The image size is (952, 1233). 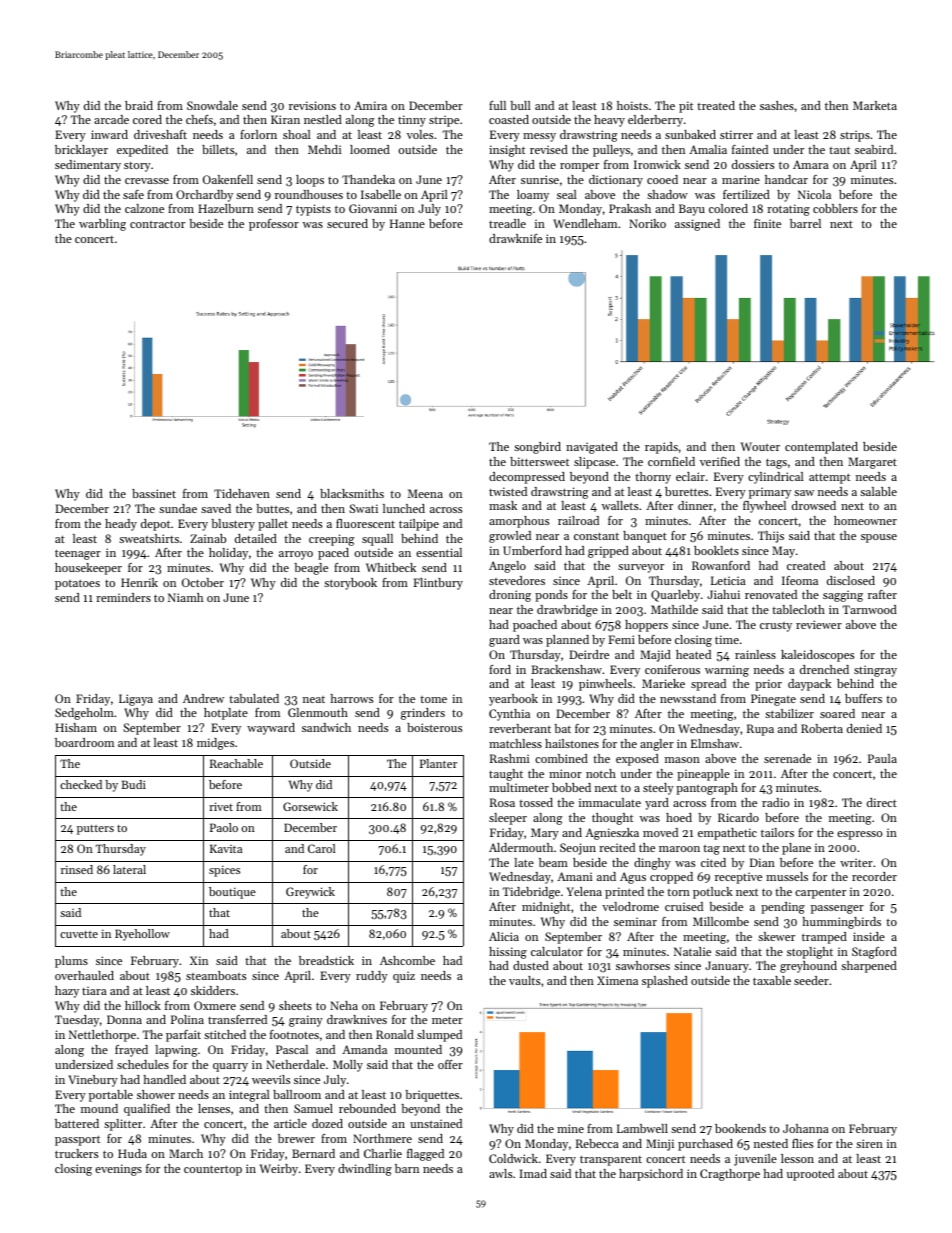 I want to click on treadle, so click(x=507, y=223).
